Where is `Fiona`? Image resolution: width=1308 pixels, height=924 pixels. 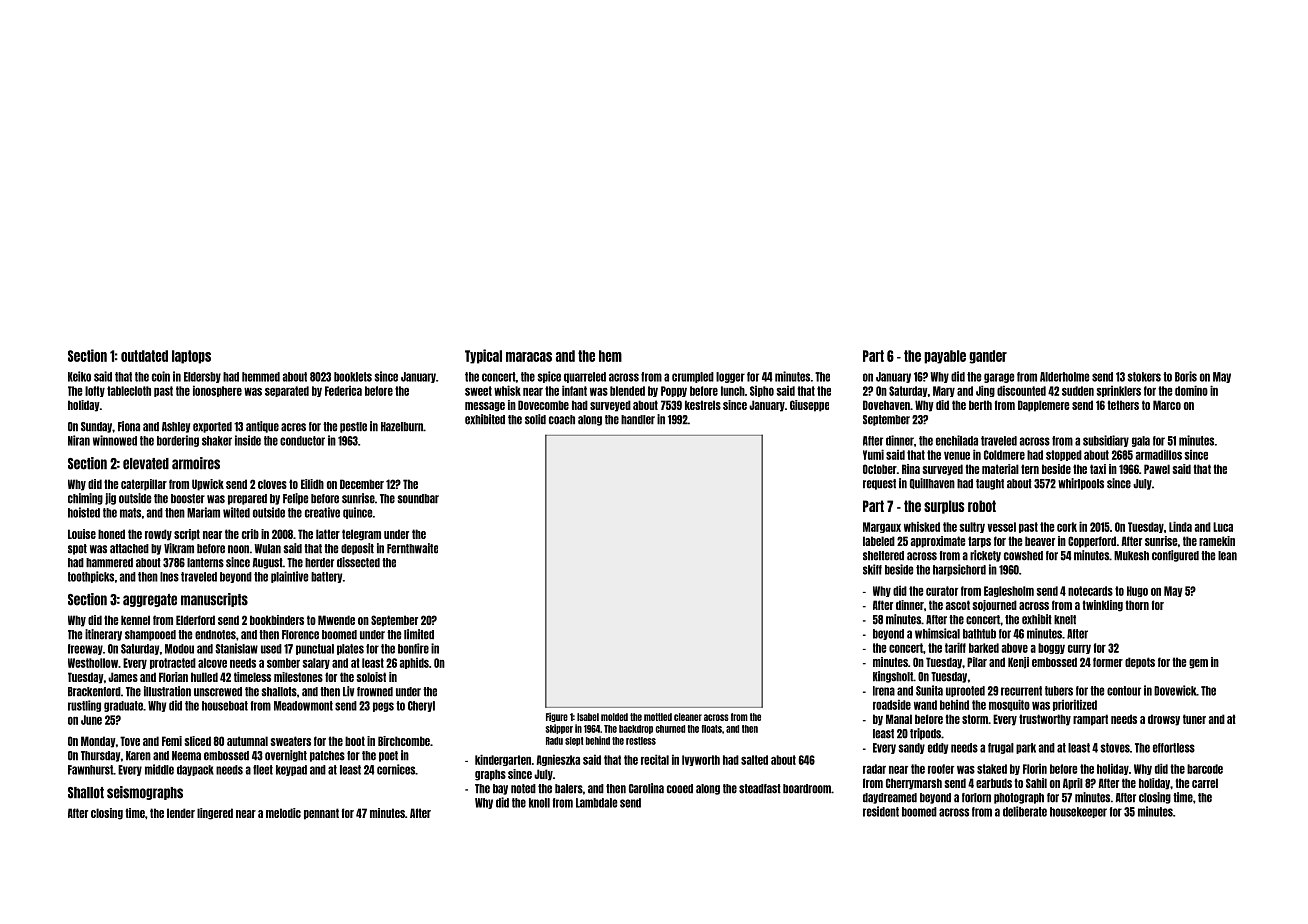 Fiona is located at coordinates (129, 426).
